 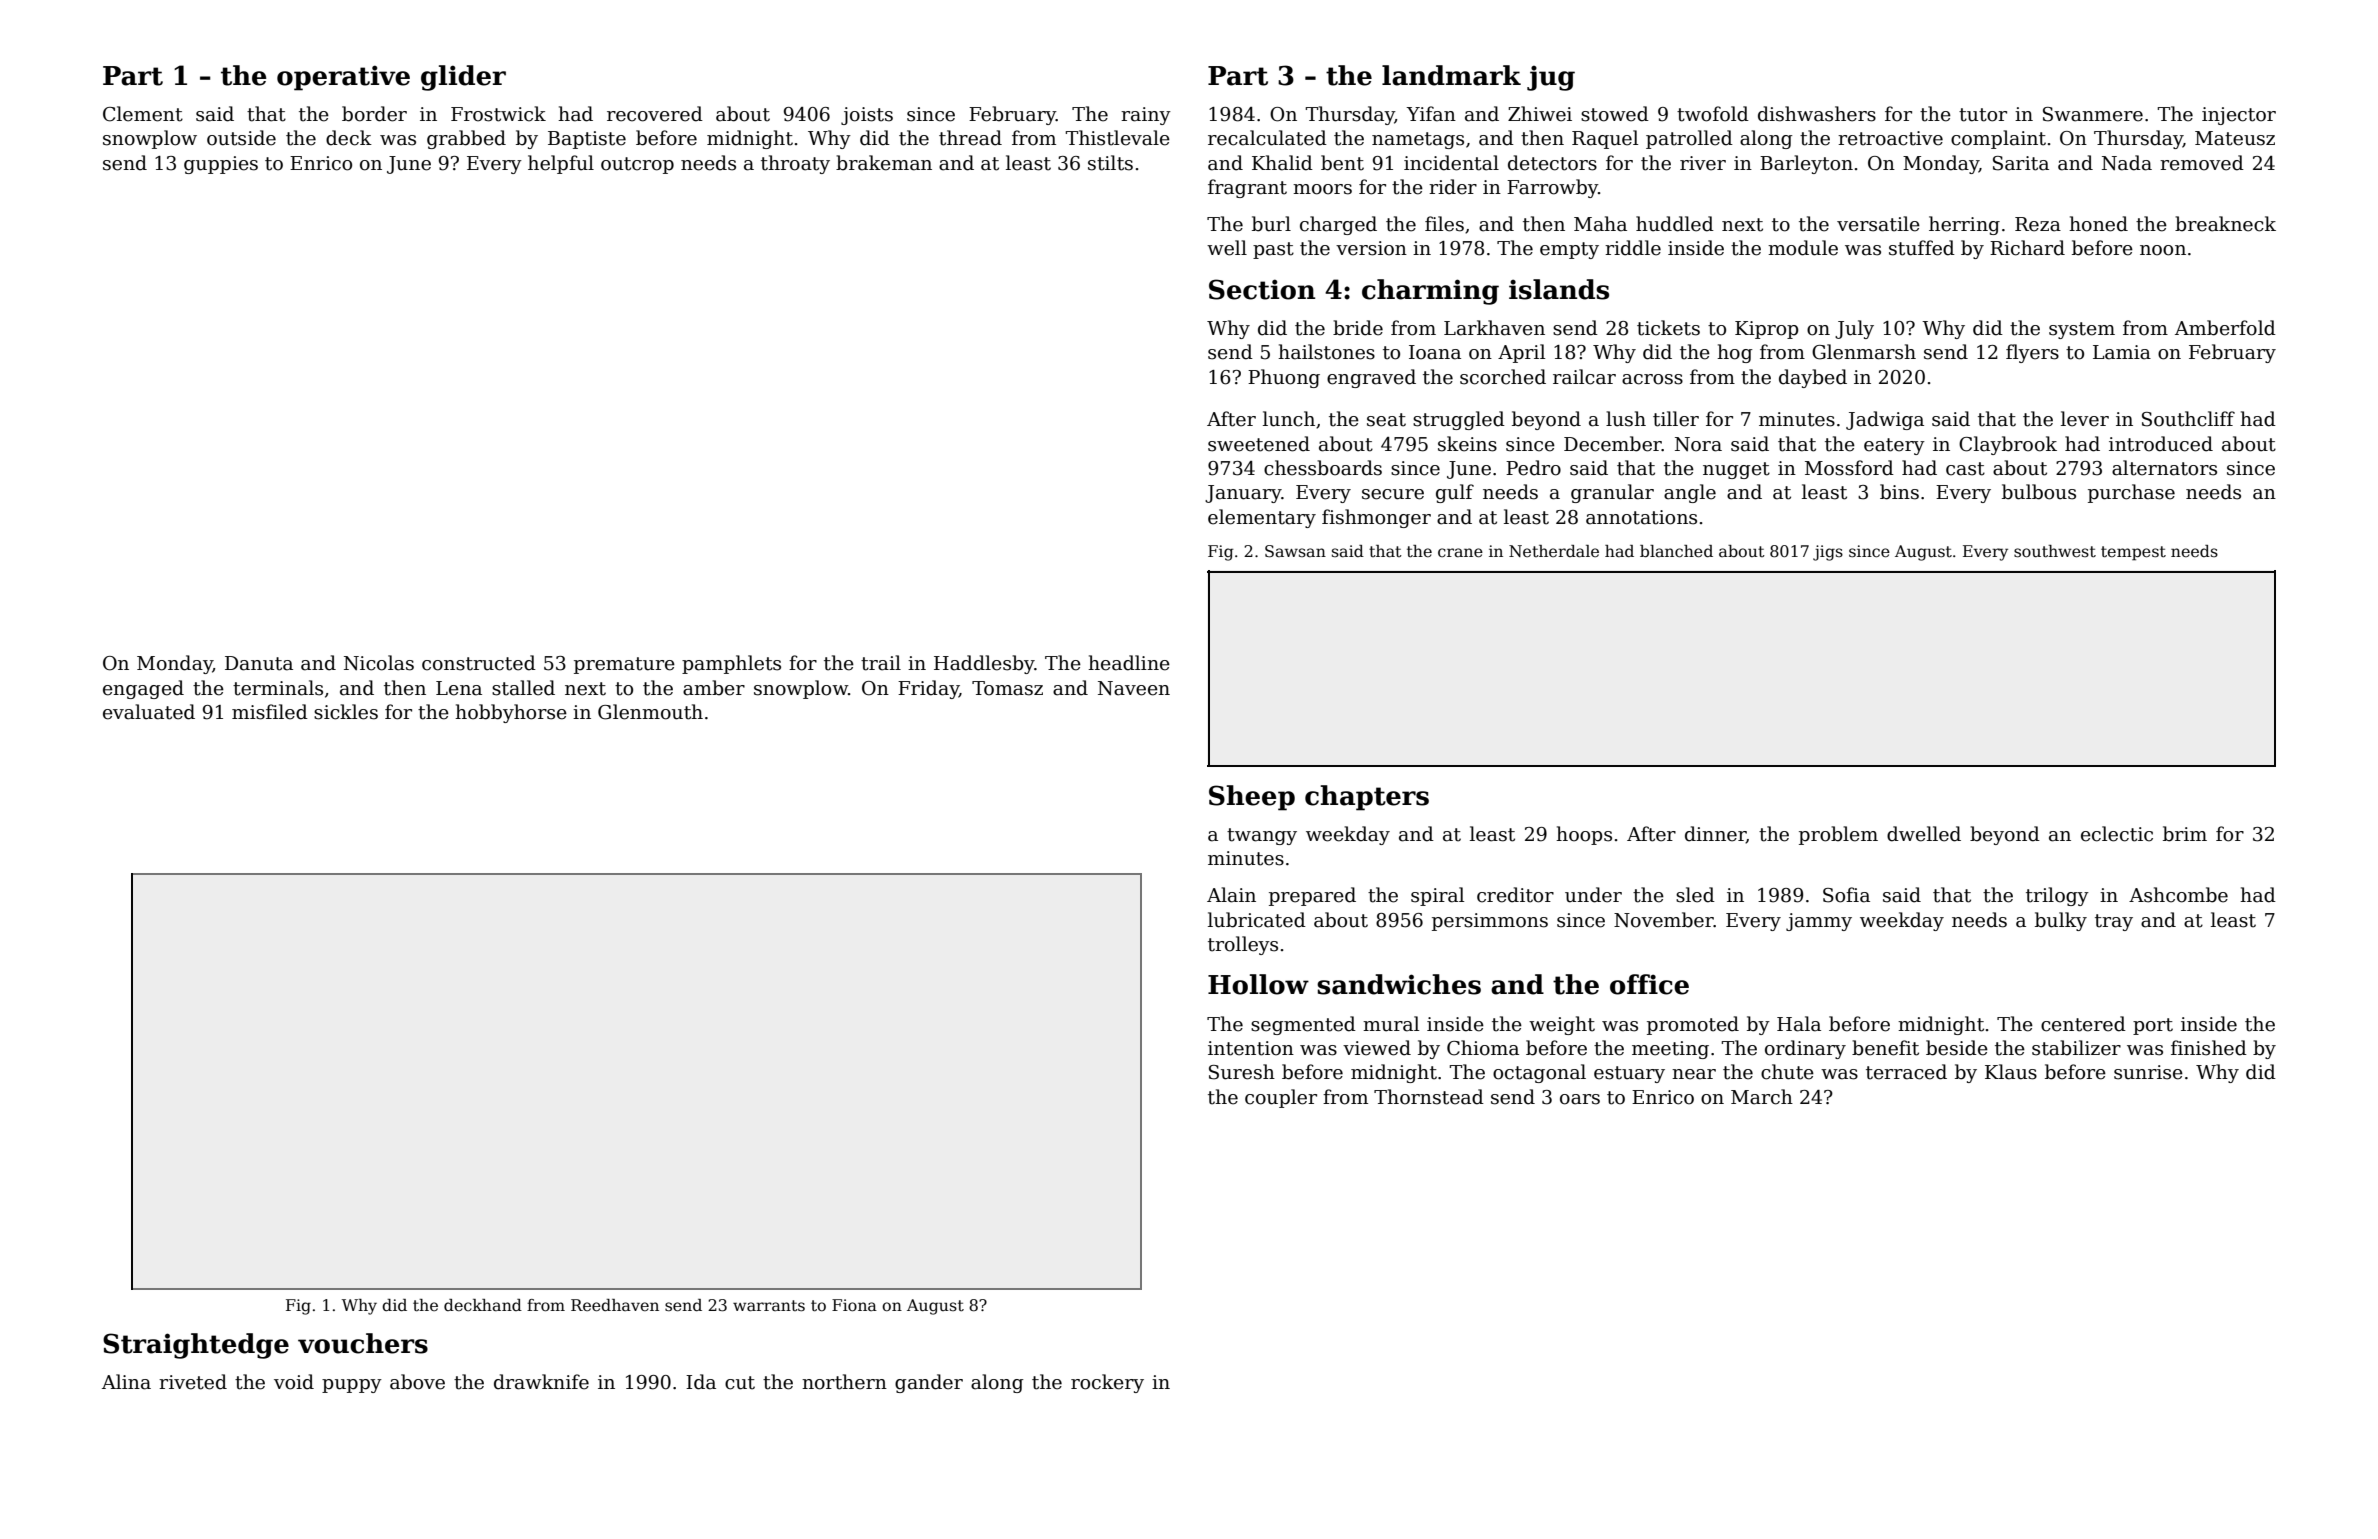 I want to click on injector, so click(x=2239, y=116).
